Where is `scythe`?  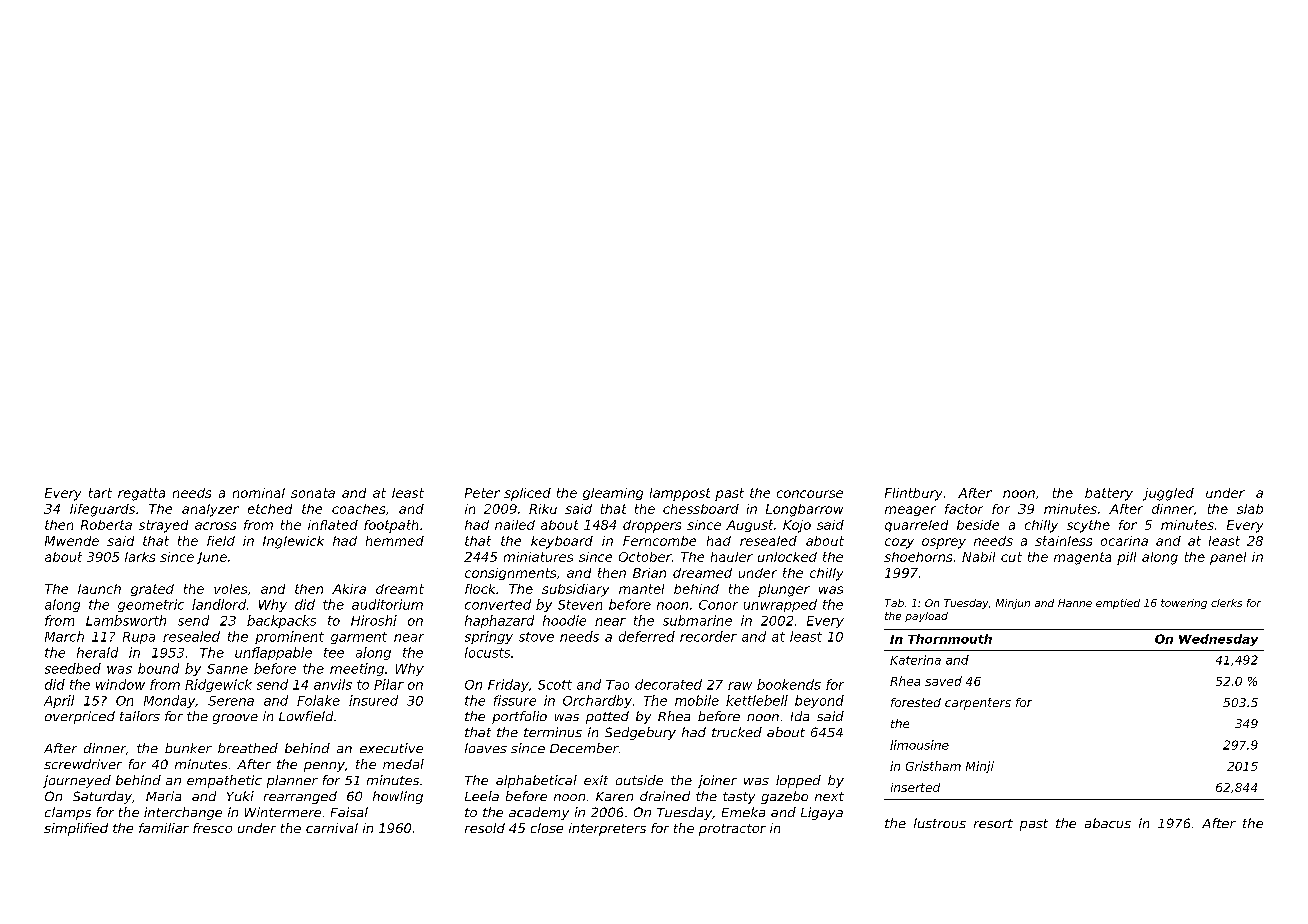 scythe is located at coordinates (1088, 526).
